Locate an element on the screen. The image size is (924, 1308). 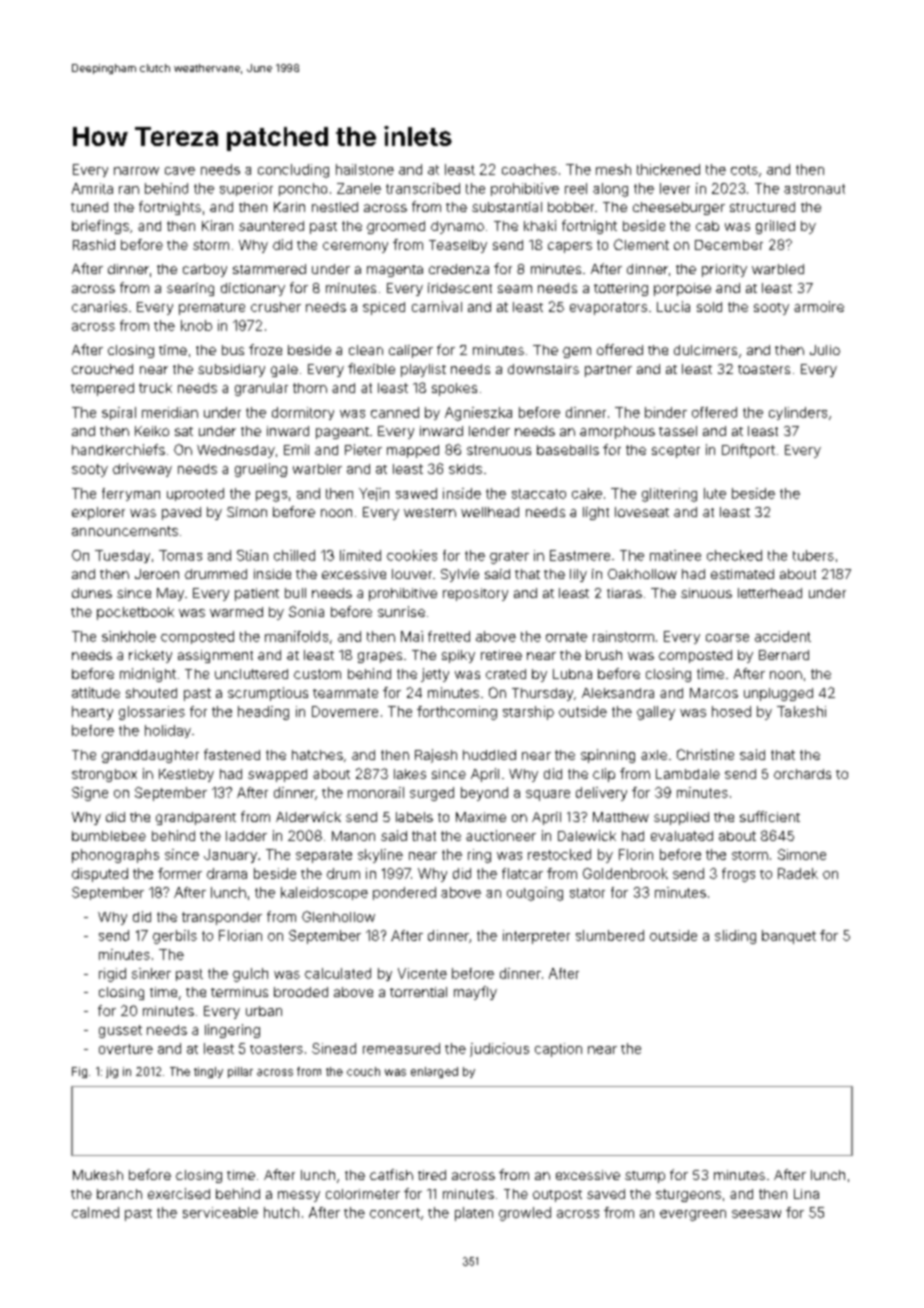
Lucia is located at coordinates (673, 306).
